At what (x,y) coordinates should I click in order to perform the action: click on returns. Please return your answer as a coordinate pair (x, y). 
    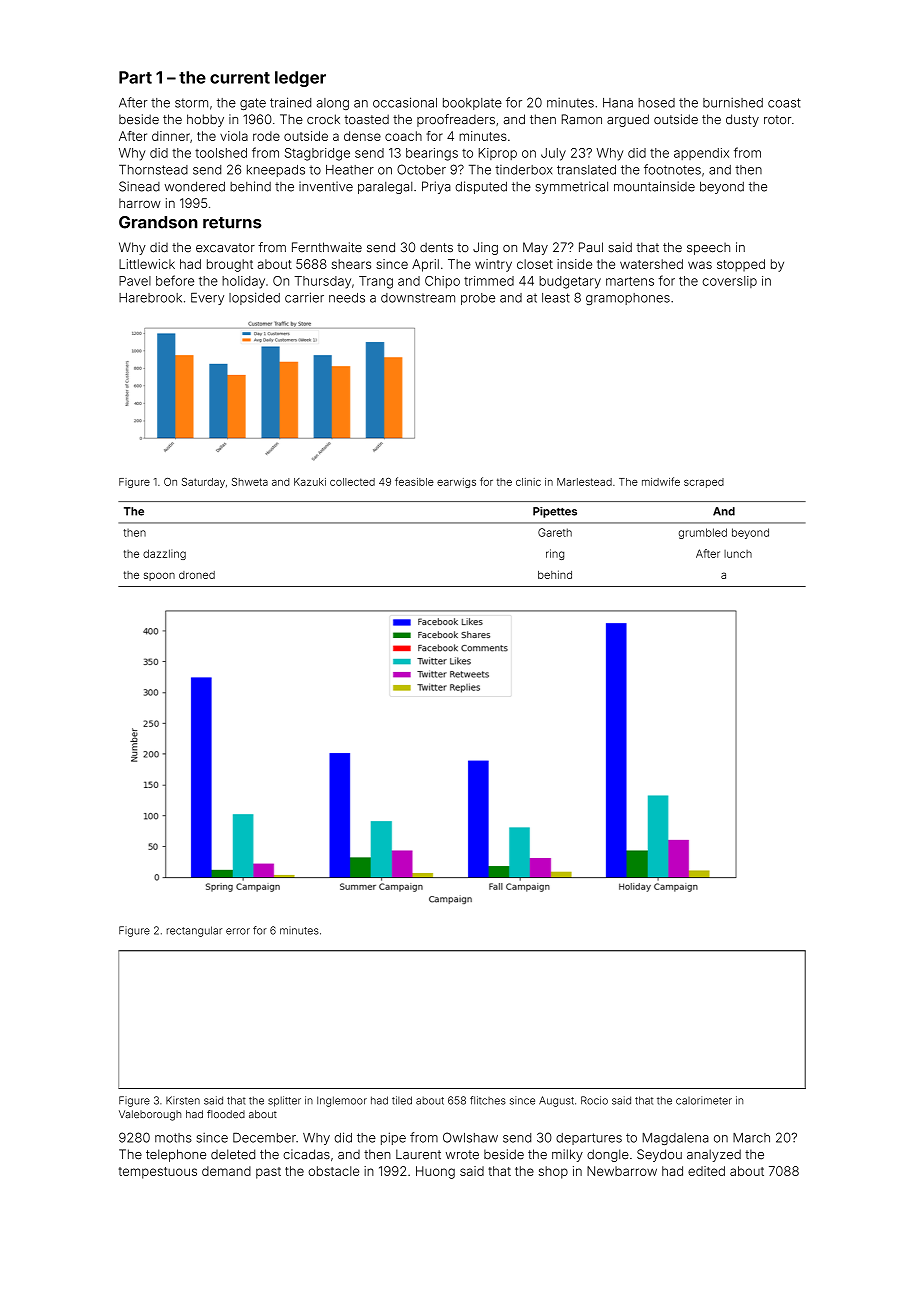
    Looking at the image, I should click on (232, 223).
